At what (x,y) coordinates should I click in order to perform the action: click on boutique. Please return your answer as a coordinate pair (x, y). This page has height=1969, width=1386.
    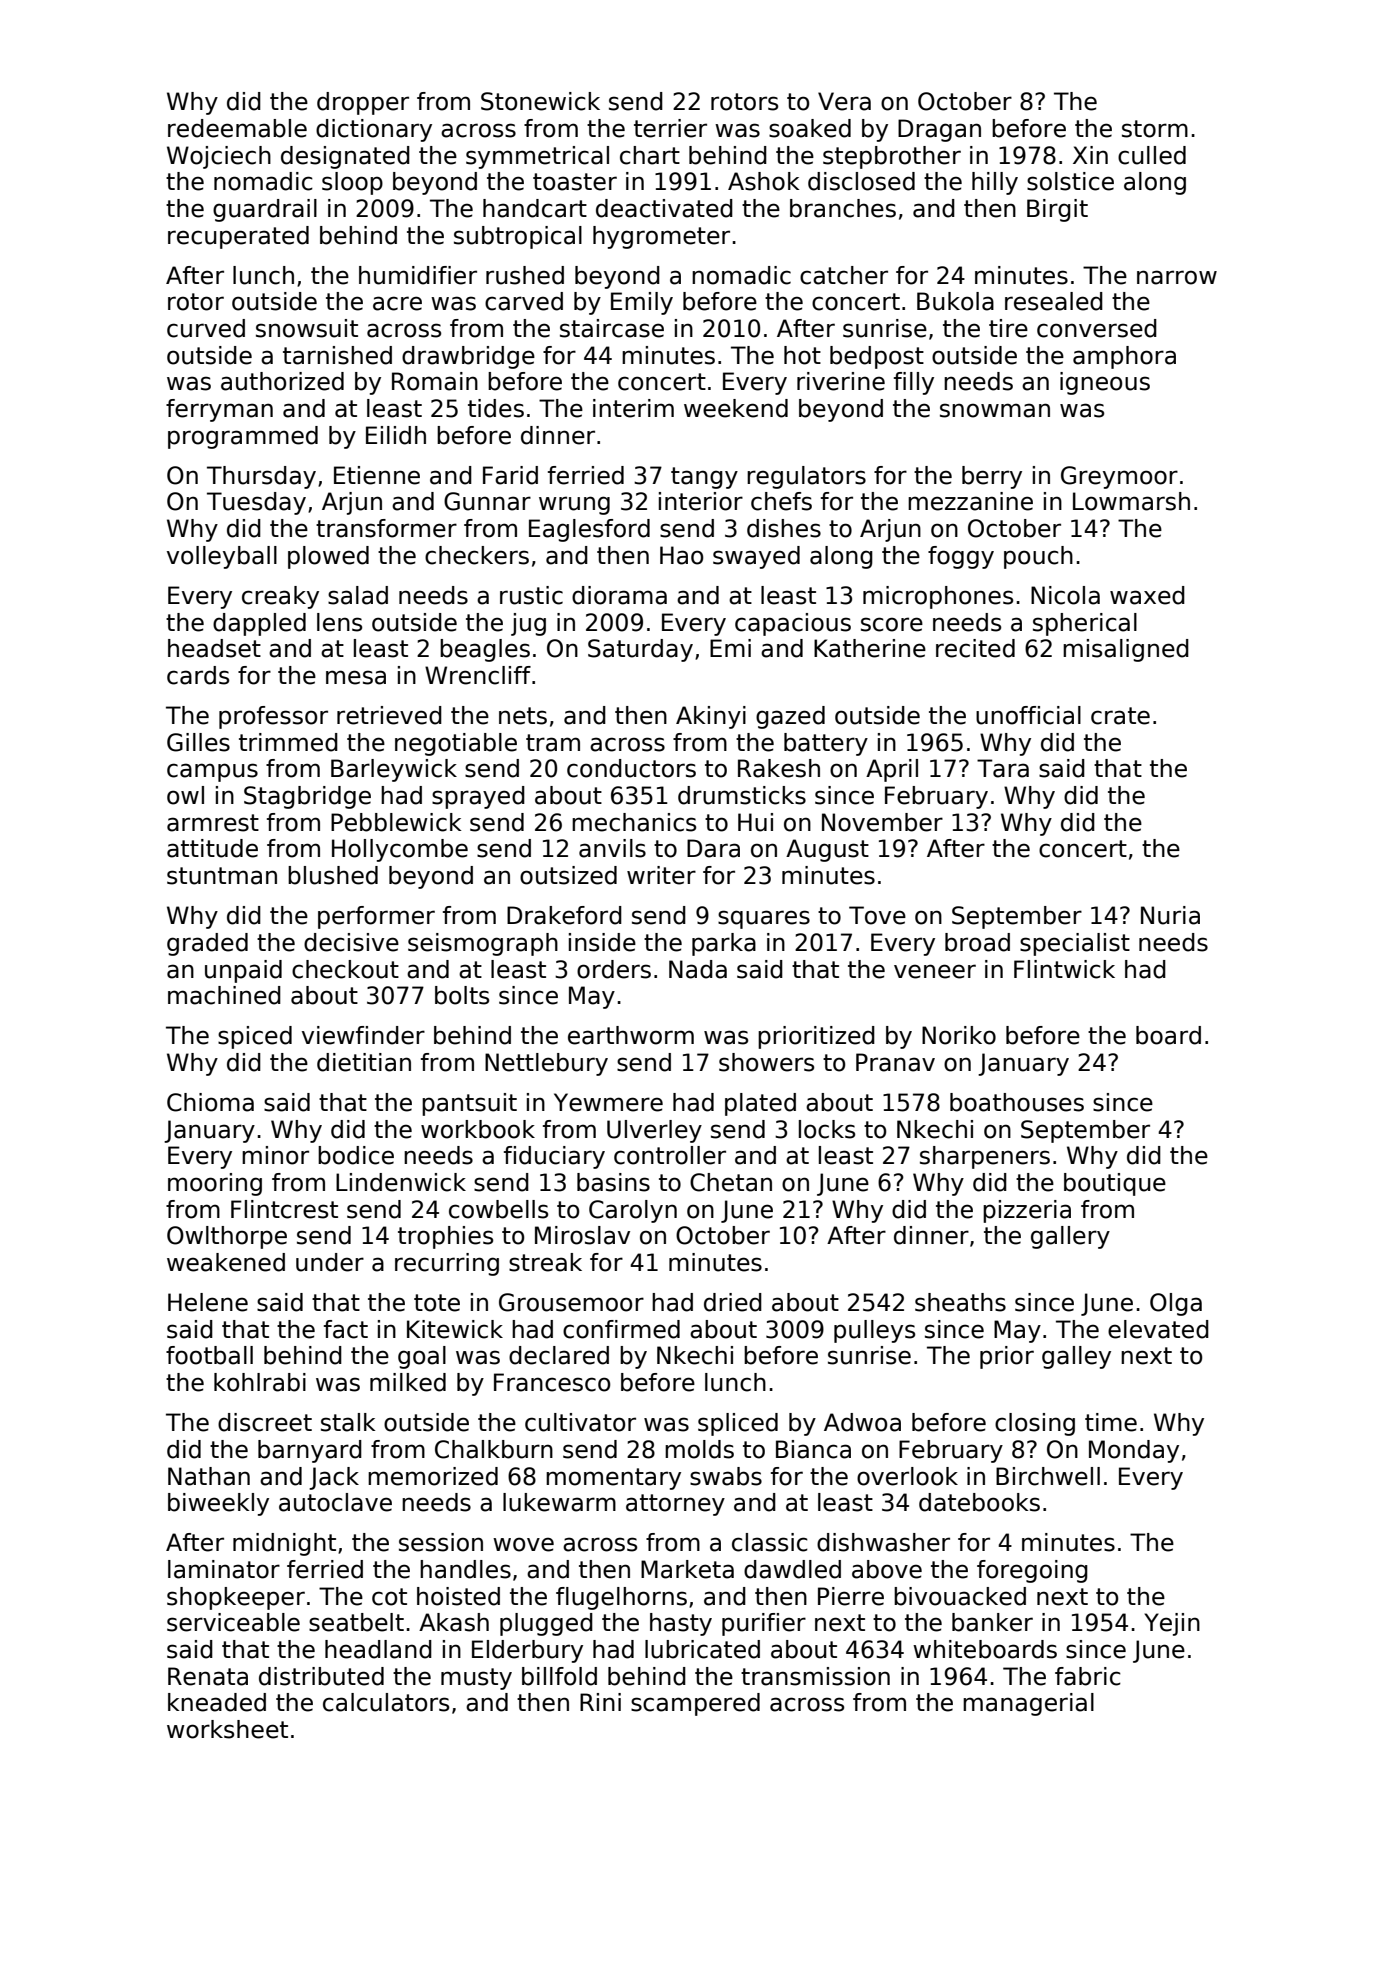
    Looking at the image, I should click on (1115, 1184).
